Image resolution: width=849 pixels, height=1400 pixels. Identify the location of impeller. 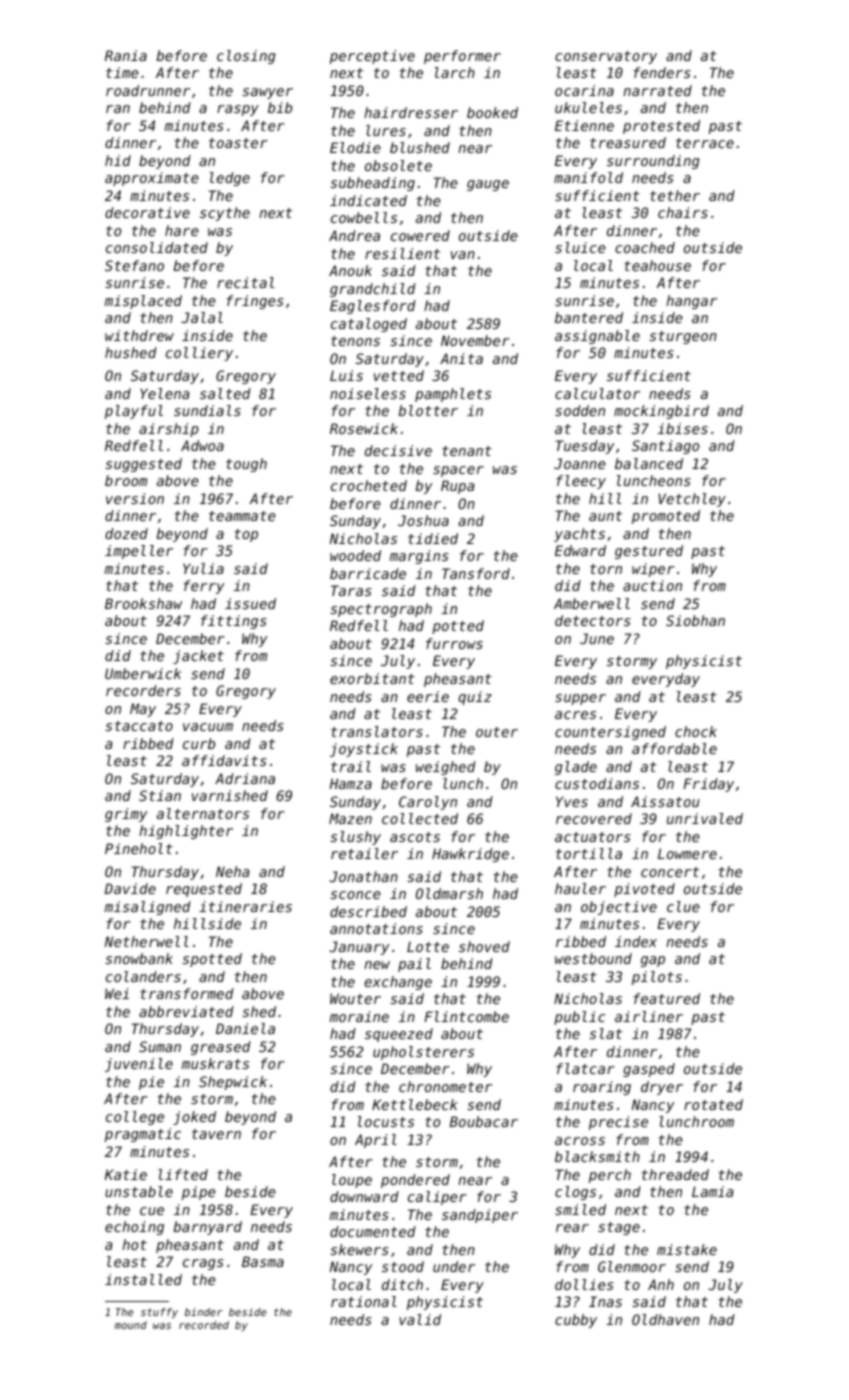
(139, 552).
